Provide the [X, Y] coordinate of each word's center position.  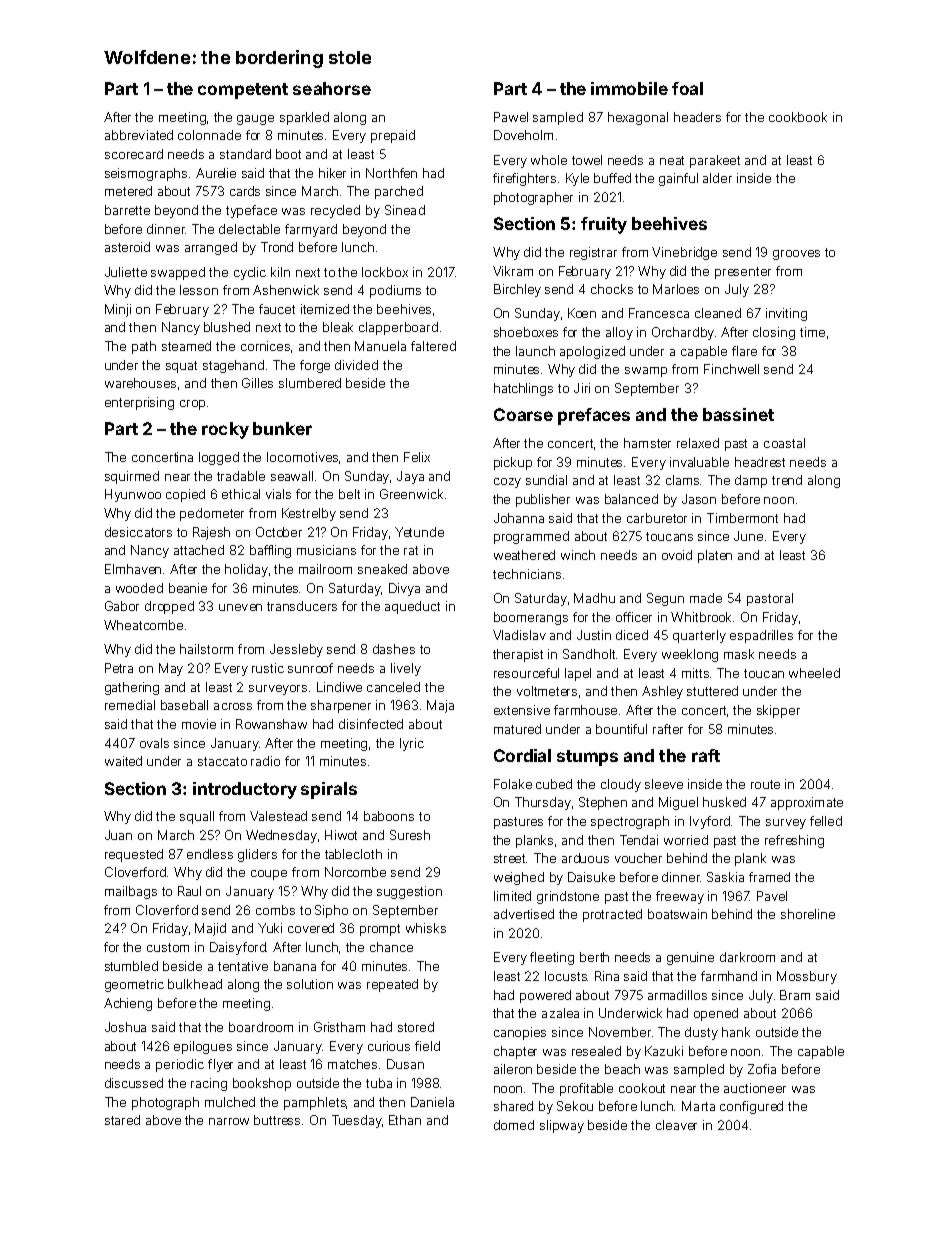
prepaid [393, 136]
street [510, 858]
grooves [796, 255]
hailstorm [206, 649]
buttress [277, 1120]
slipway [562, 1126]
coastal [784, 443]
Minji [118, 310]
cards [245, 191]
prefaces [594, 416]
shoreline [808, 914]
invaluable [699, 462]
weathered [524, 555]
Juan [118, 835]
